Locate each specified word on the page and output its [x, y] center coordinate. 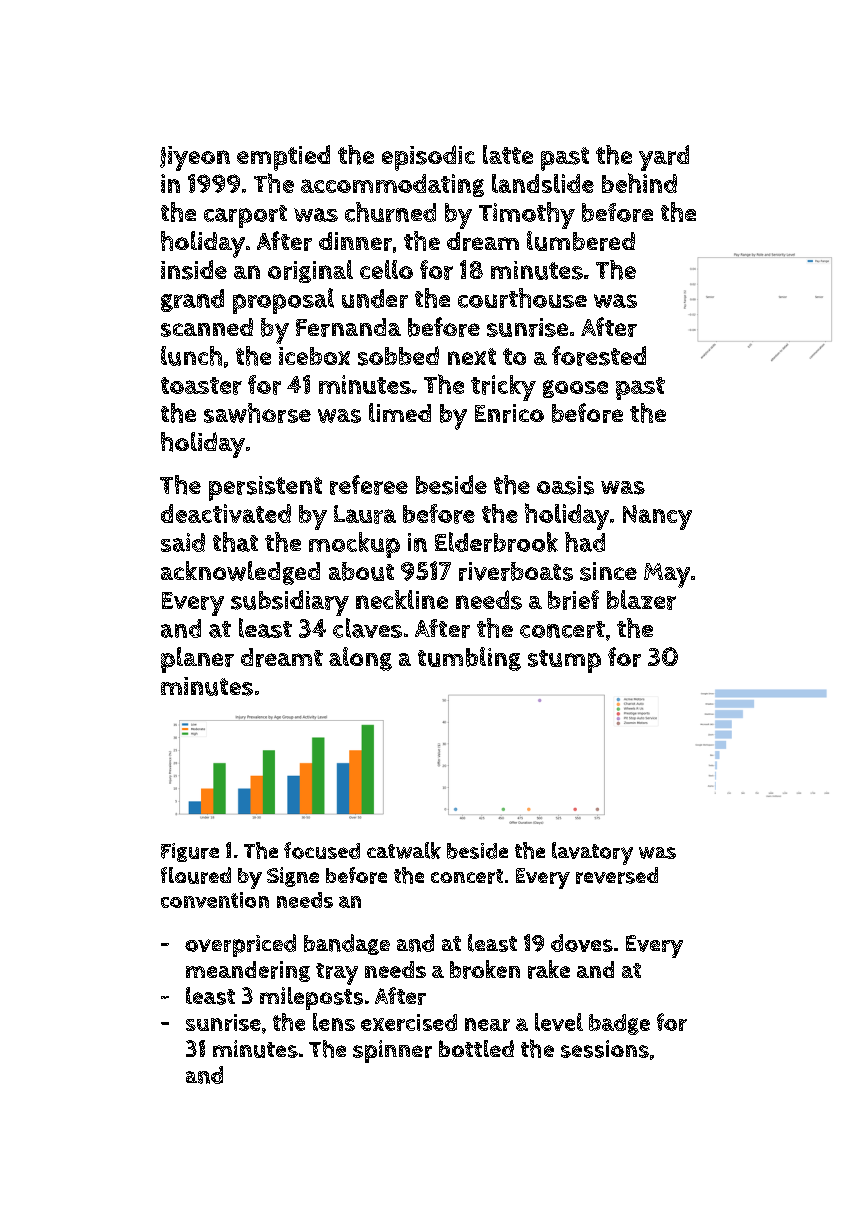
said [183, 542]
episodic [428, 158]
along [360, 659]
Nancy [657, 517]
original [310, 271]
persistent [265, 488]
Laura [365, 514]
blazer [641, 600]
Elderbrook [496, 542]
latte [508, 154]
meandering [248, 971]
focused [322, 850]
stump [564, 661]
